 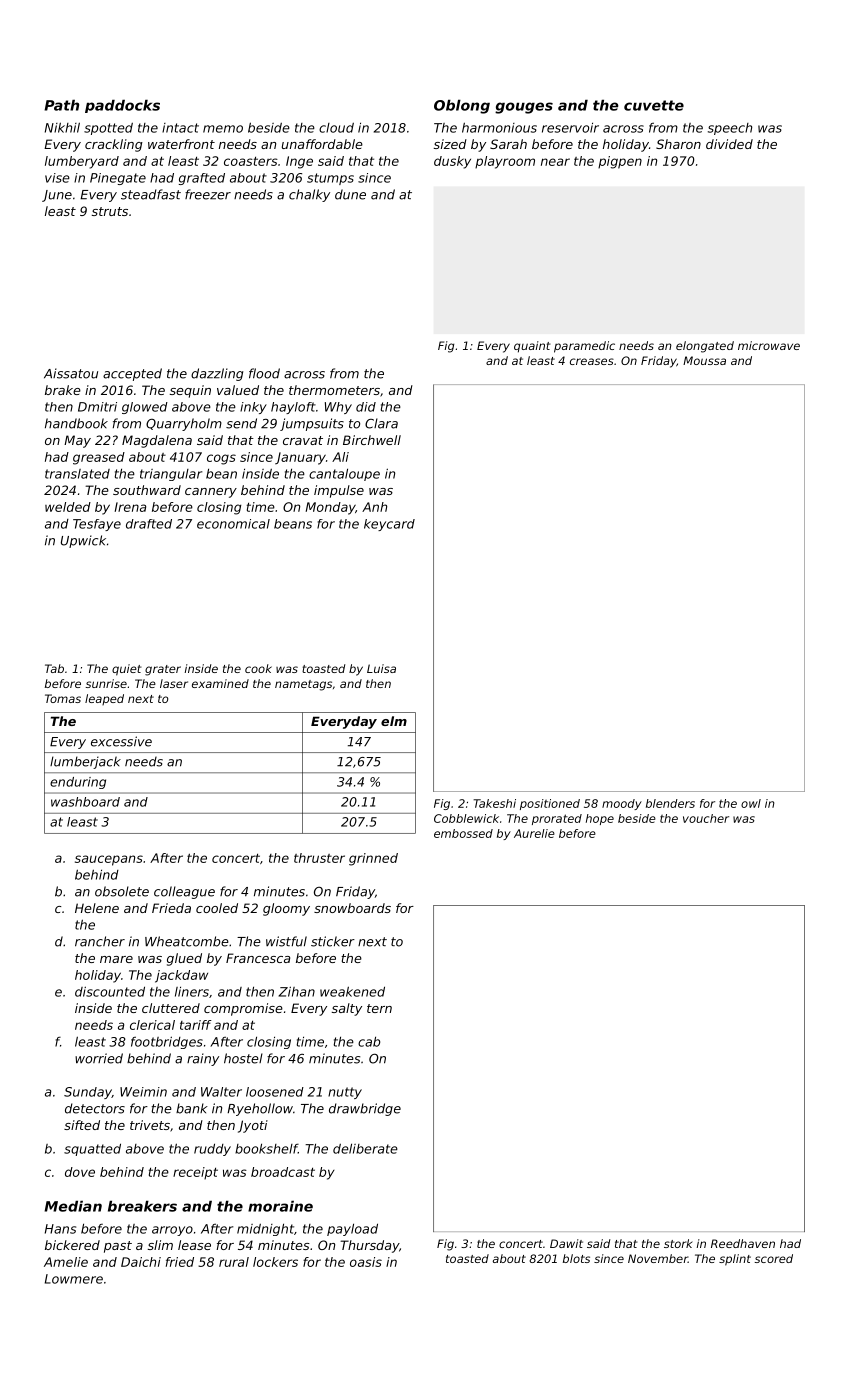 What do you see at coordinates (494, 803) in the image?
I see `Takeshi` at bounding box center [494, 803].
